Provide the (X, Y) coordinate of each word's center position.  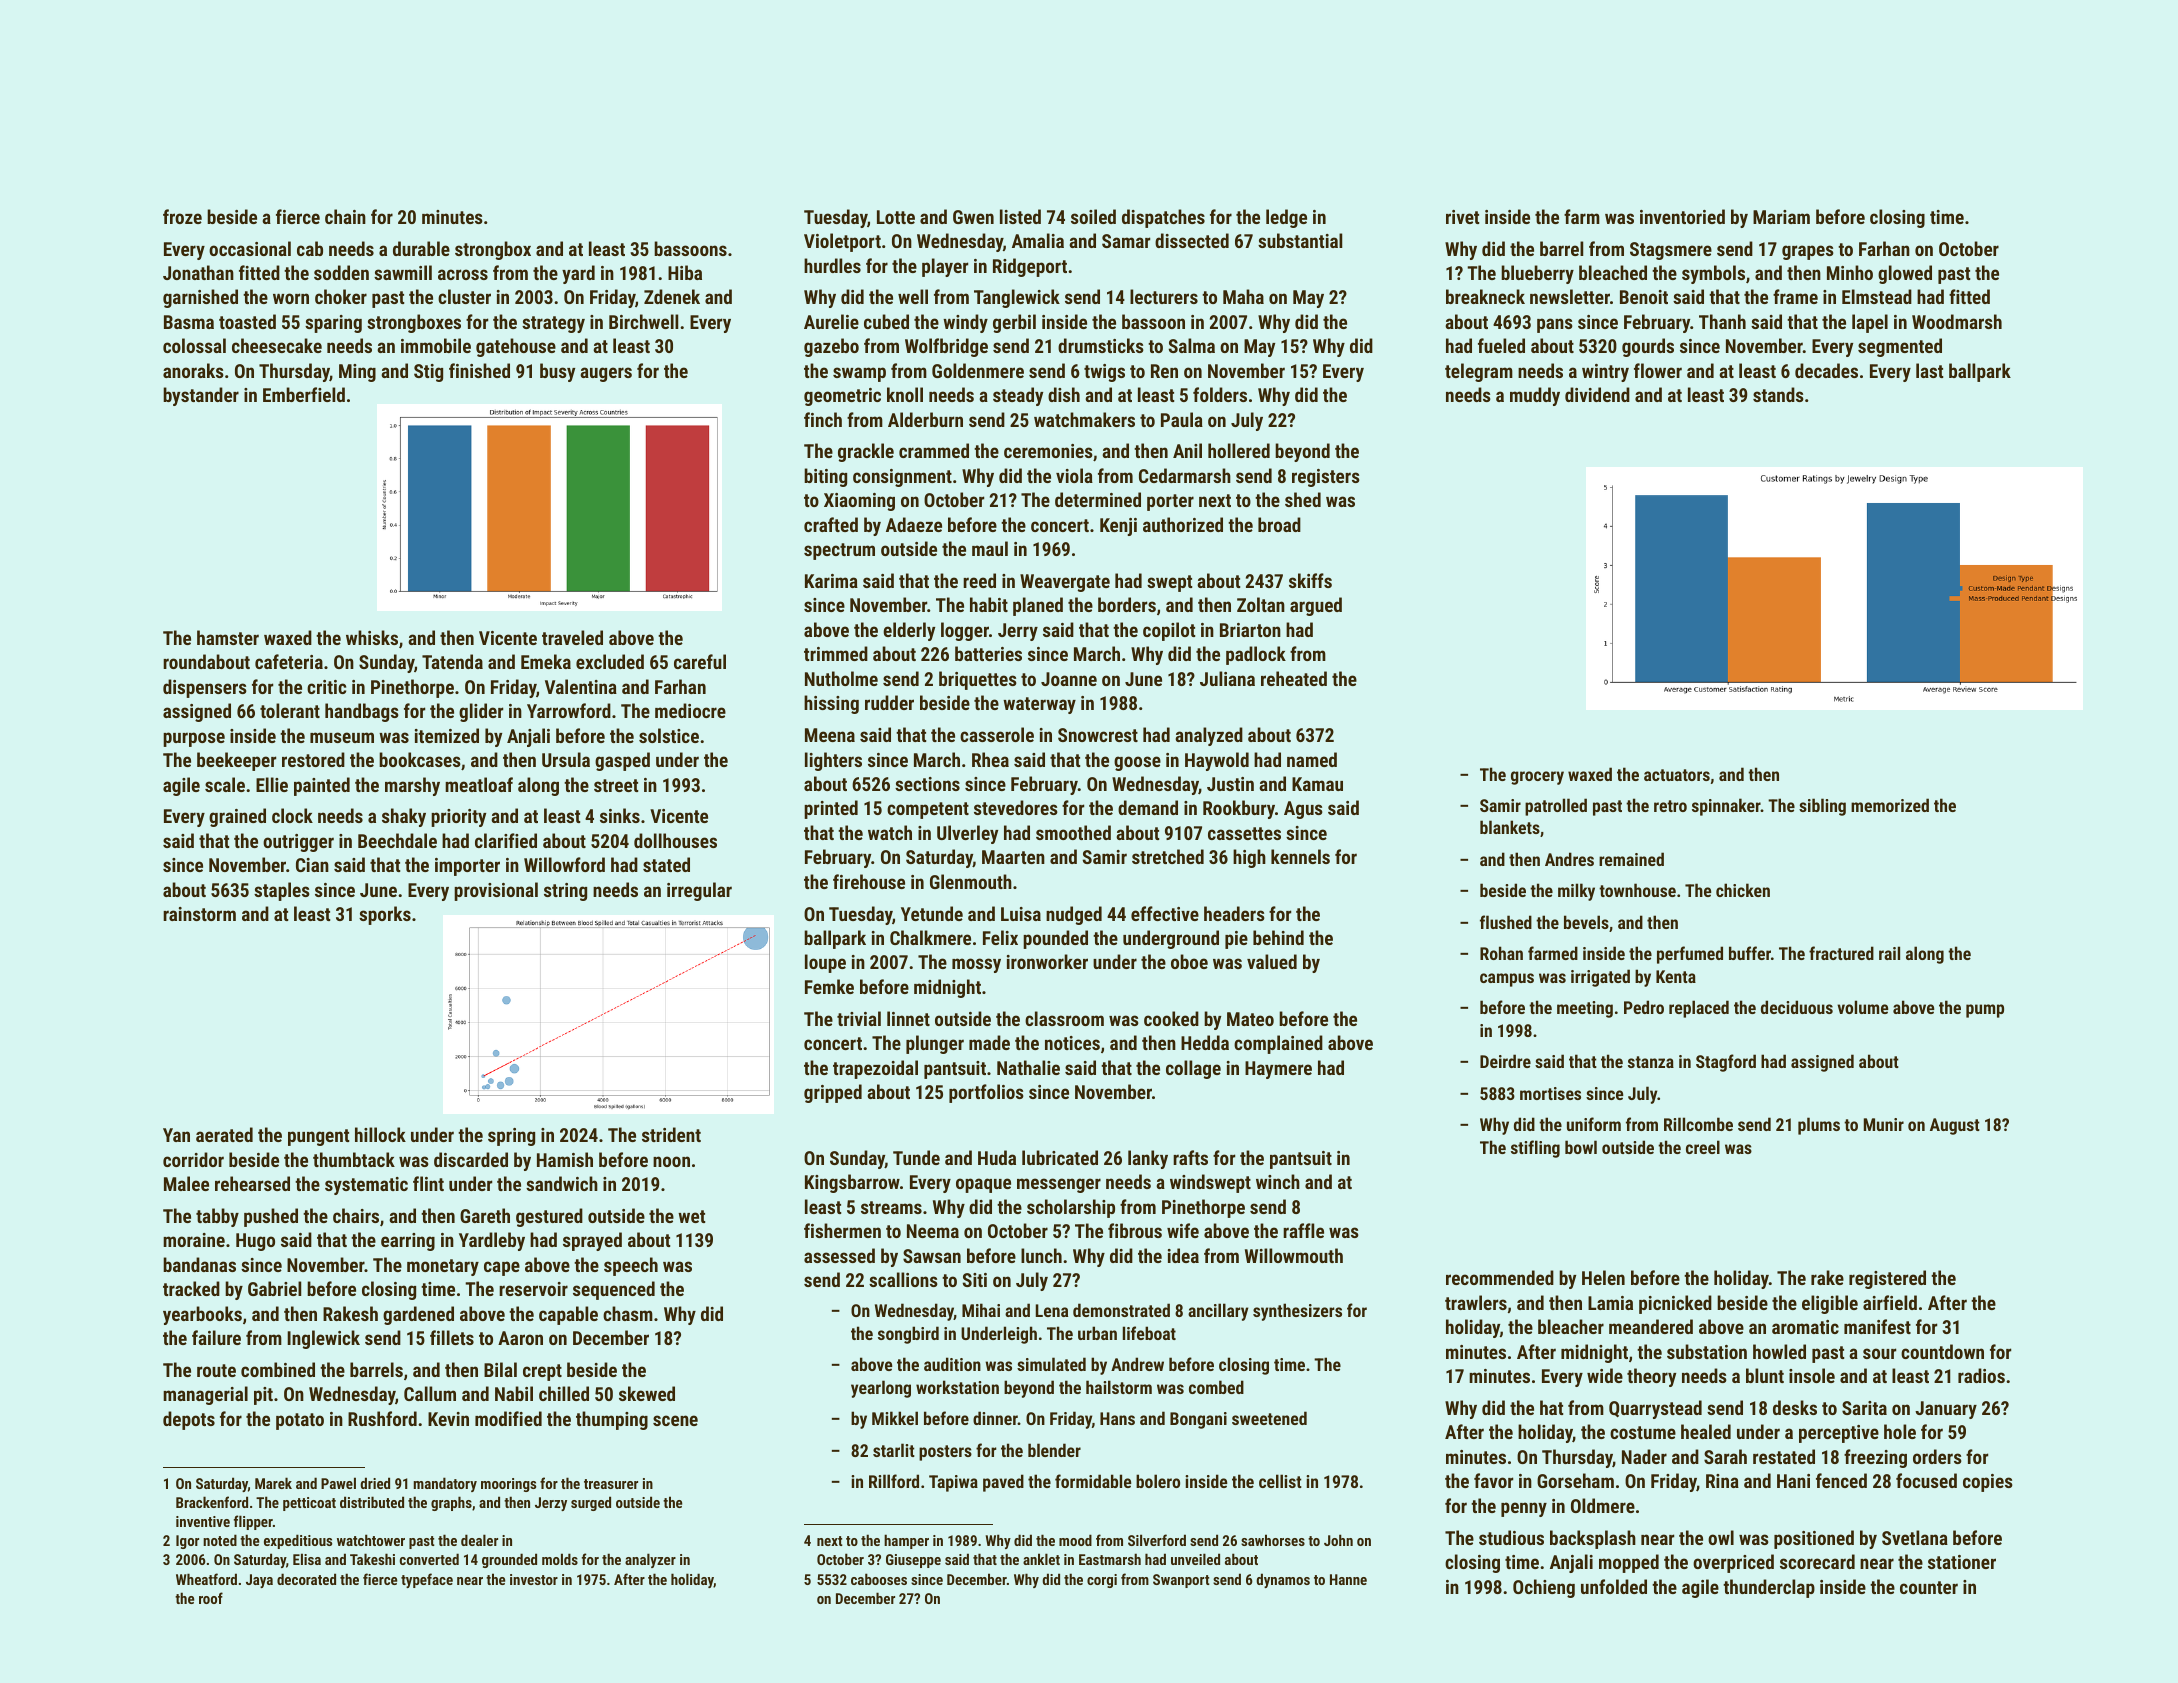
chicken (1743, 890)
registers (1326, 478)
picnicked (1675, 1304)
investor (534, 1579)
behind (1278, 937)
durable (421, 248)
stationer (1962, 1562)
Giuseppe (913, 1561)
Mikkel (895, 1418)
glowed (1905, 274)
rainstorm (199, 914)
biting (825, 477)
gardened (418, 1315)
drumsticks (1101, 345)
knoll (905, 394)
